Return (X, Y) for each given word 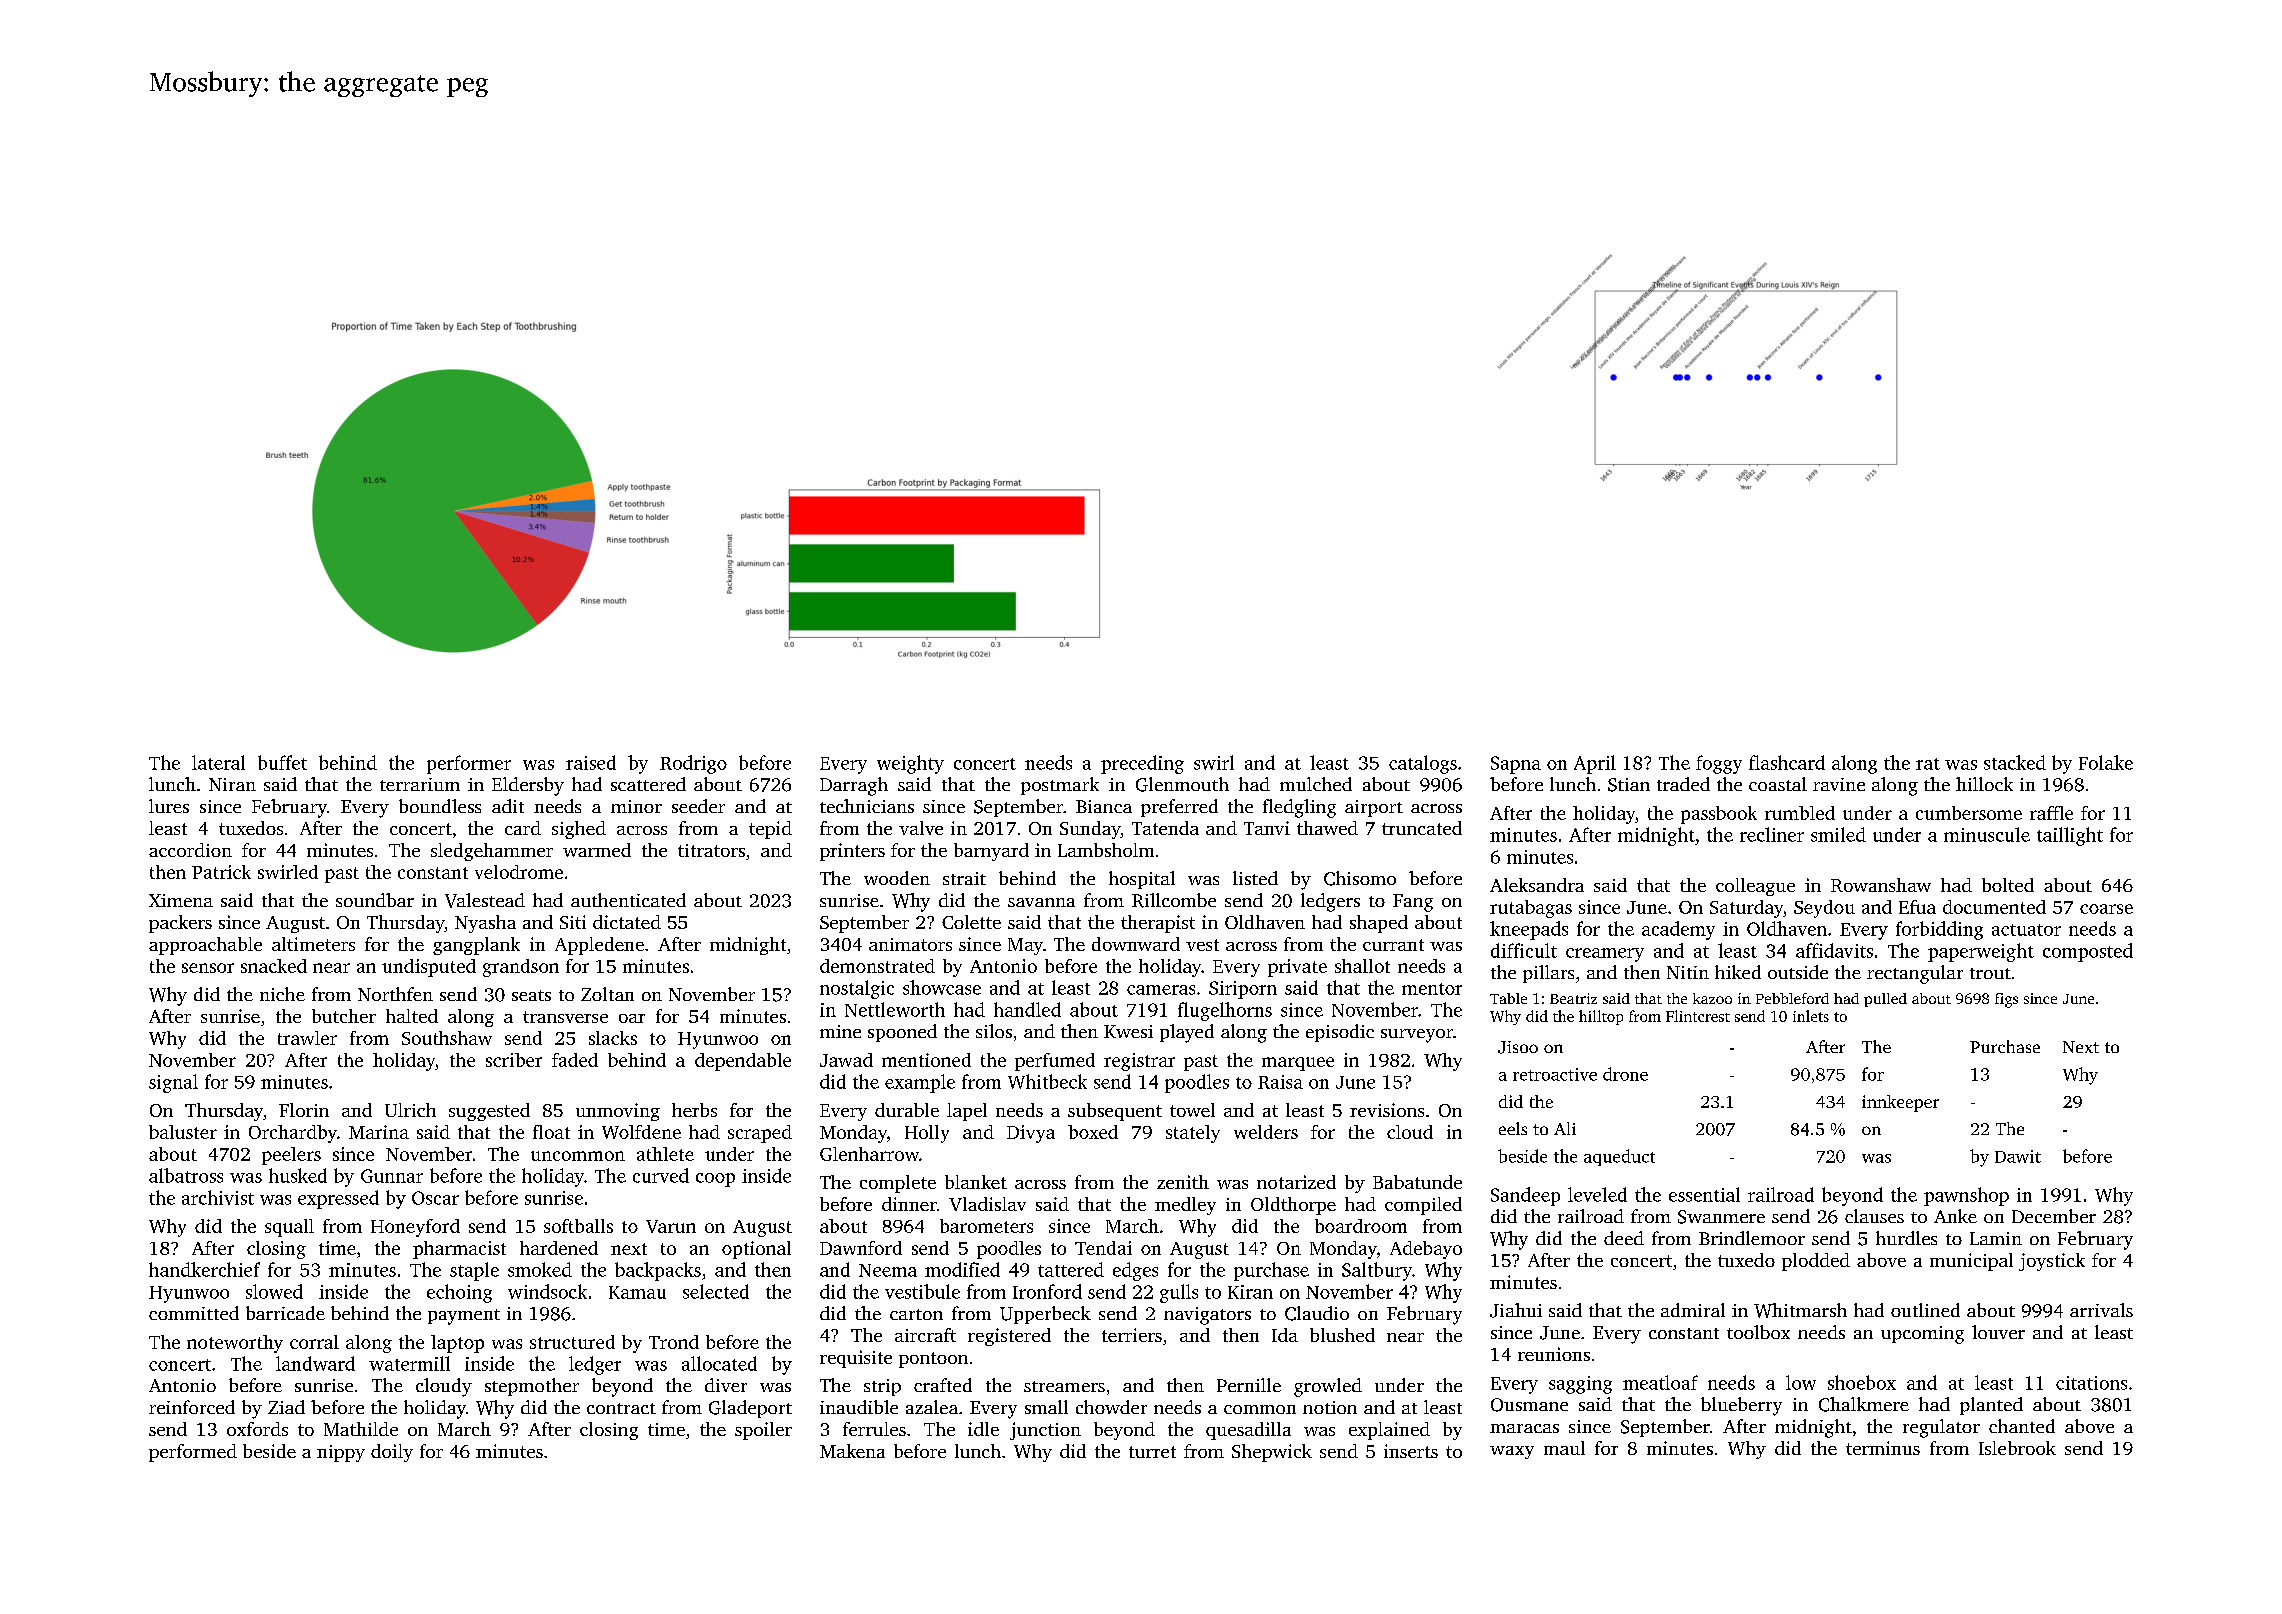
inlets (1811, 1016)
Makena (852, 1451)
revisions (1387, 1110)
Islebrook (2017, 1448)
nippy (341, 1453)
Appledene (599, 946)
